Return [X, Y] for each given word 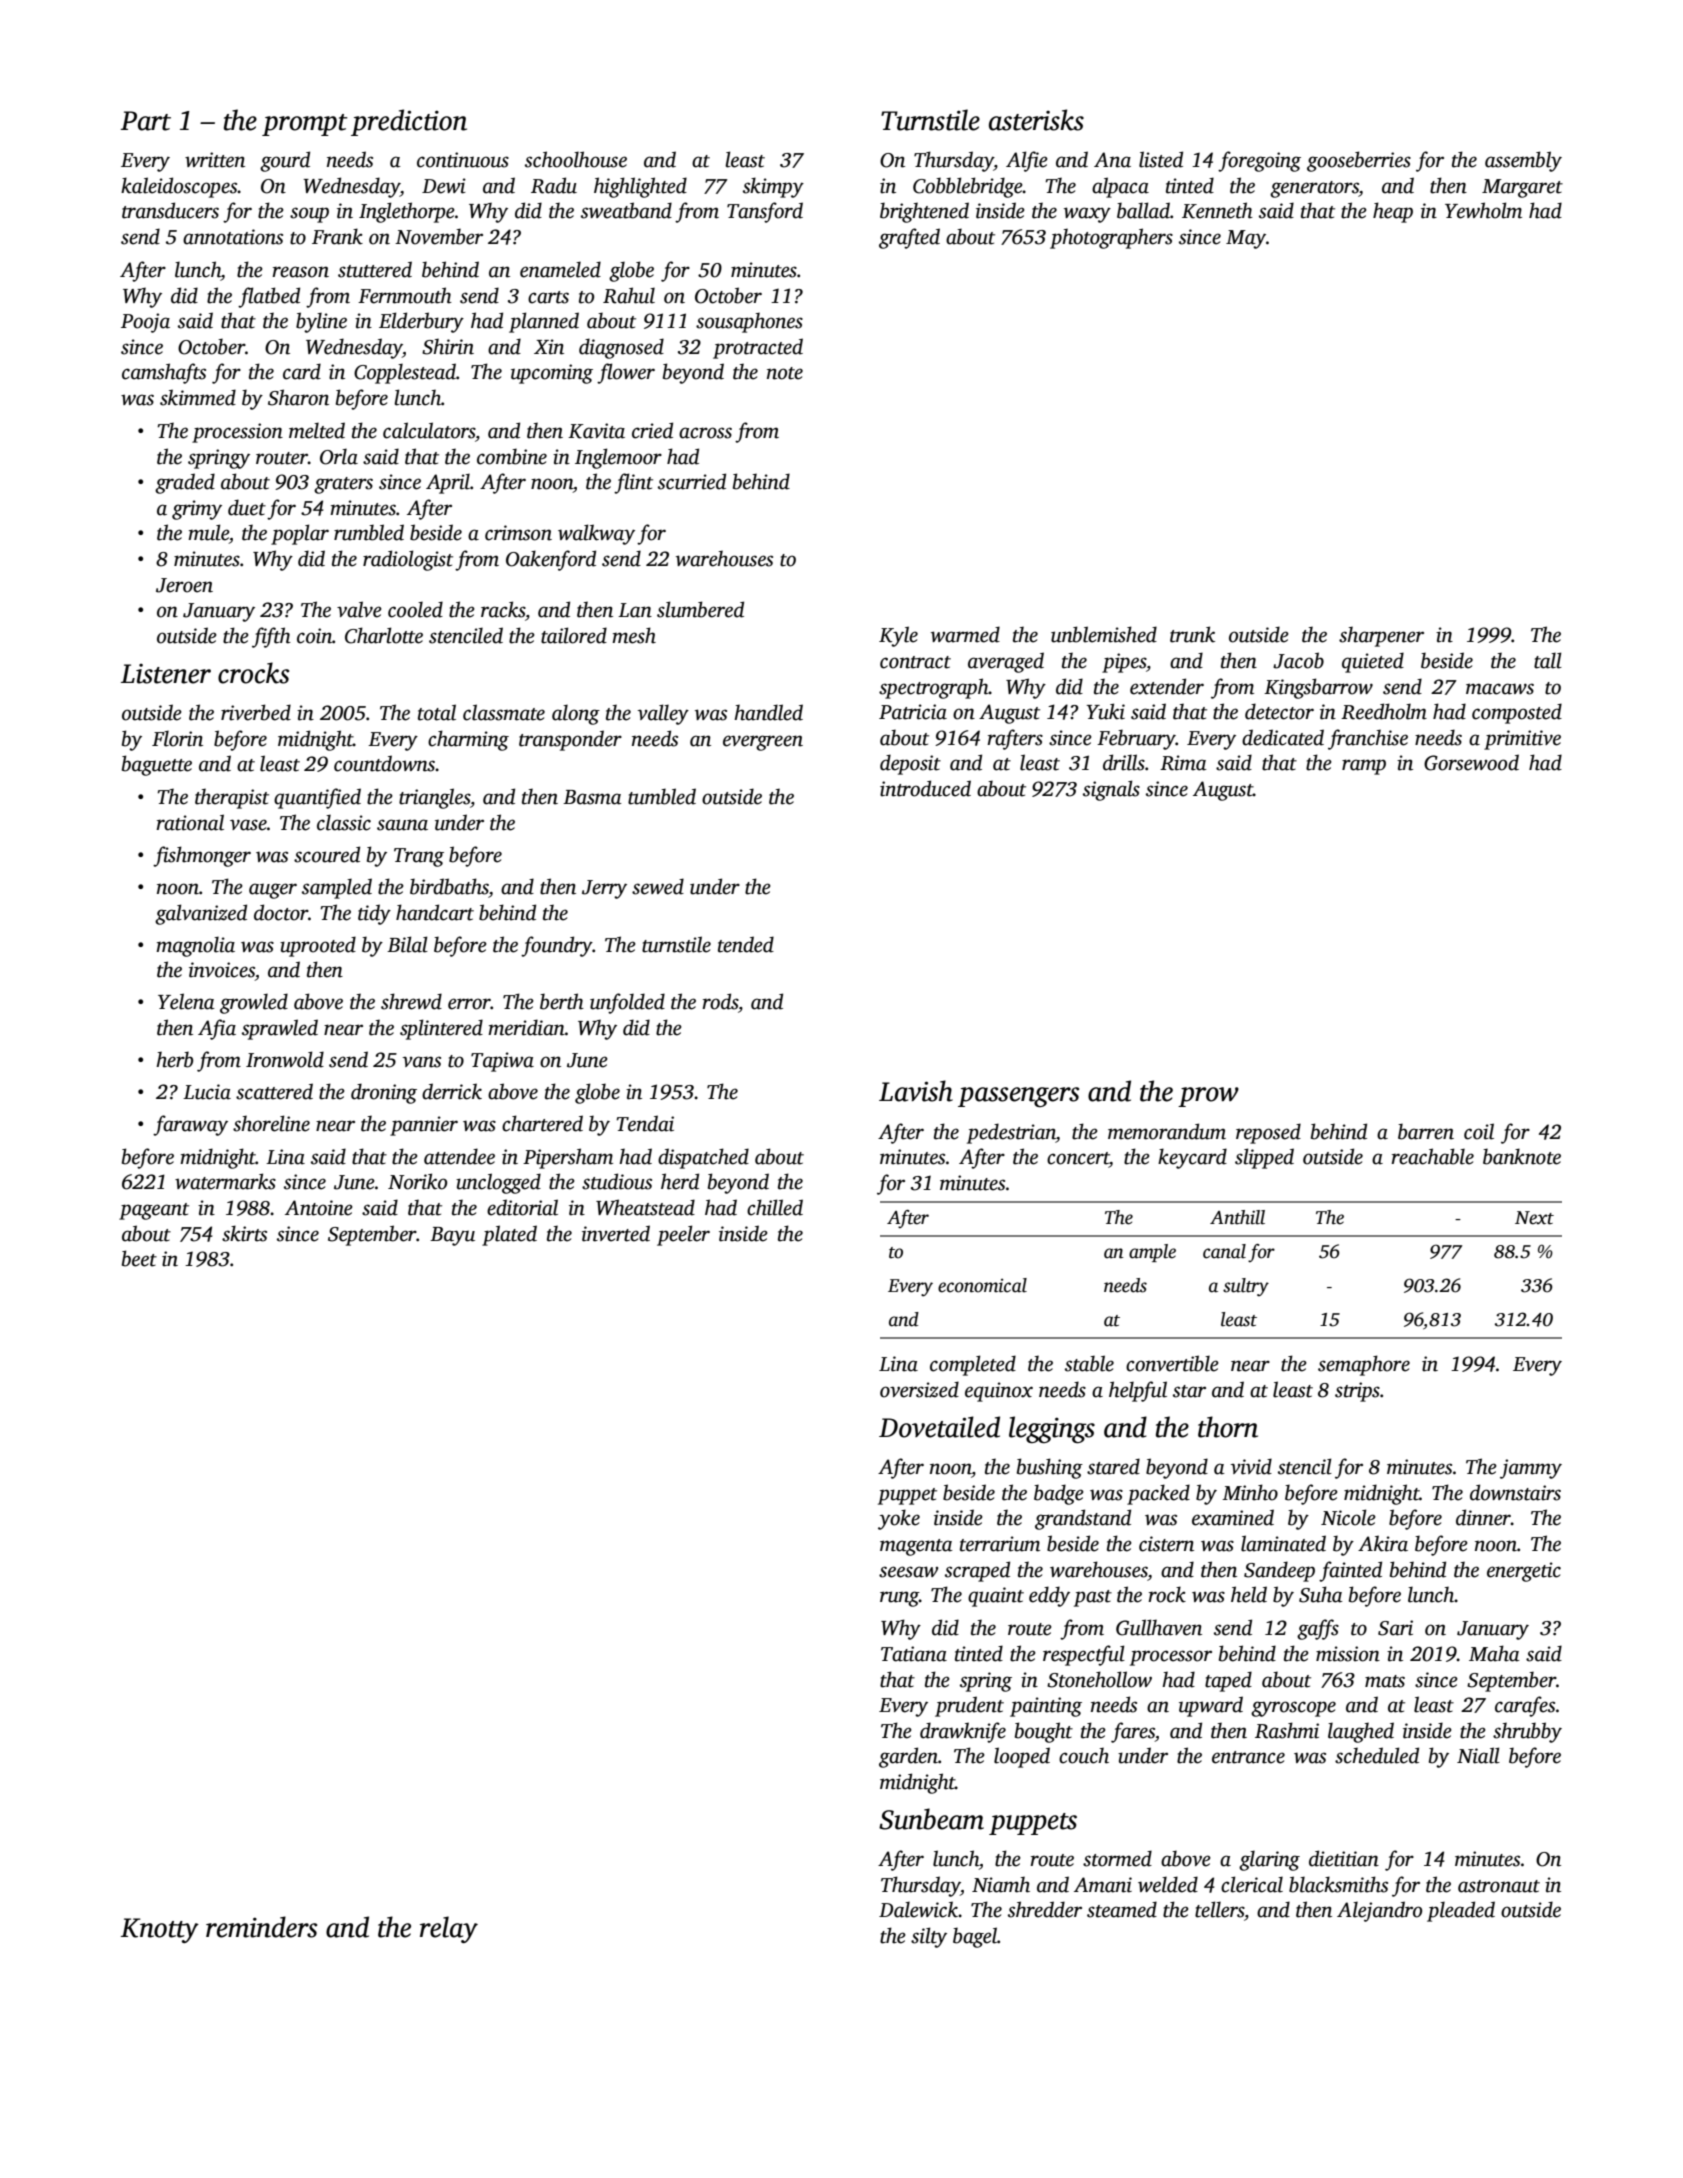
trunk [1192, 634]
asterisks [1036, 120]
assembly [1523, 161]
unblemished [1104, 634]
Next [1534, 1218]
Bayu [452, 1236]
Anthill [1237, 1217]
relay [449, 1929]
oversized [919, 1389]
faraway [190, 1125]
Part [146, 121]
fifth [271, 637]
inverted [616, 1233]
